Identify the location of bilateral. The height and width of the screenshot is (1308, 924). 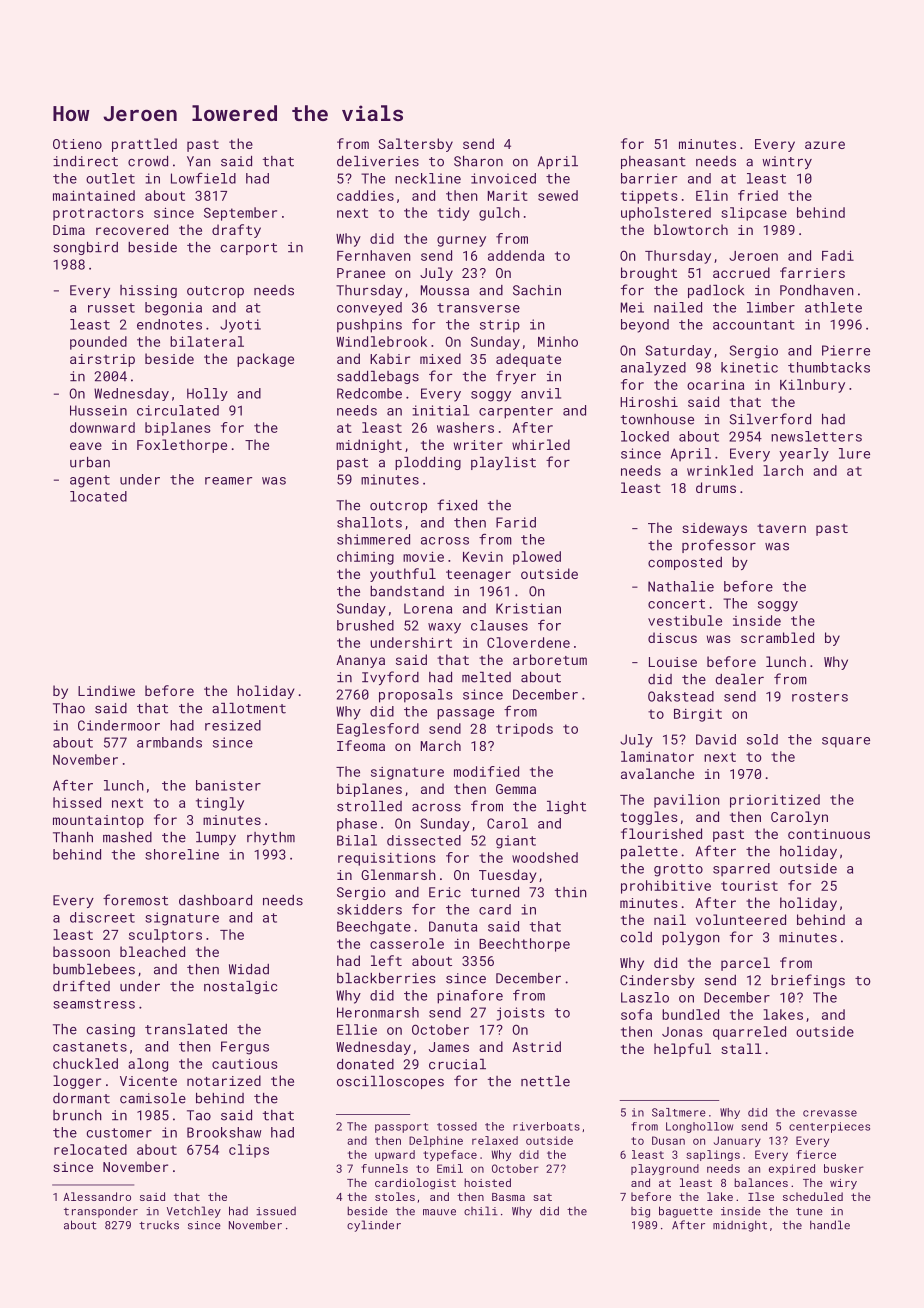
(207, 341).
